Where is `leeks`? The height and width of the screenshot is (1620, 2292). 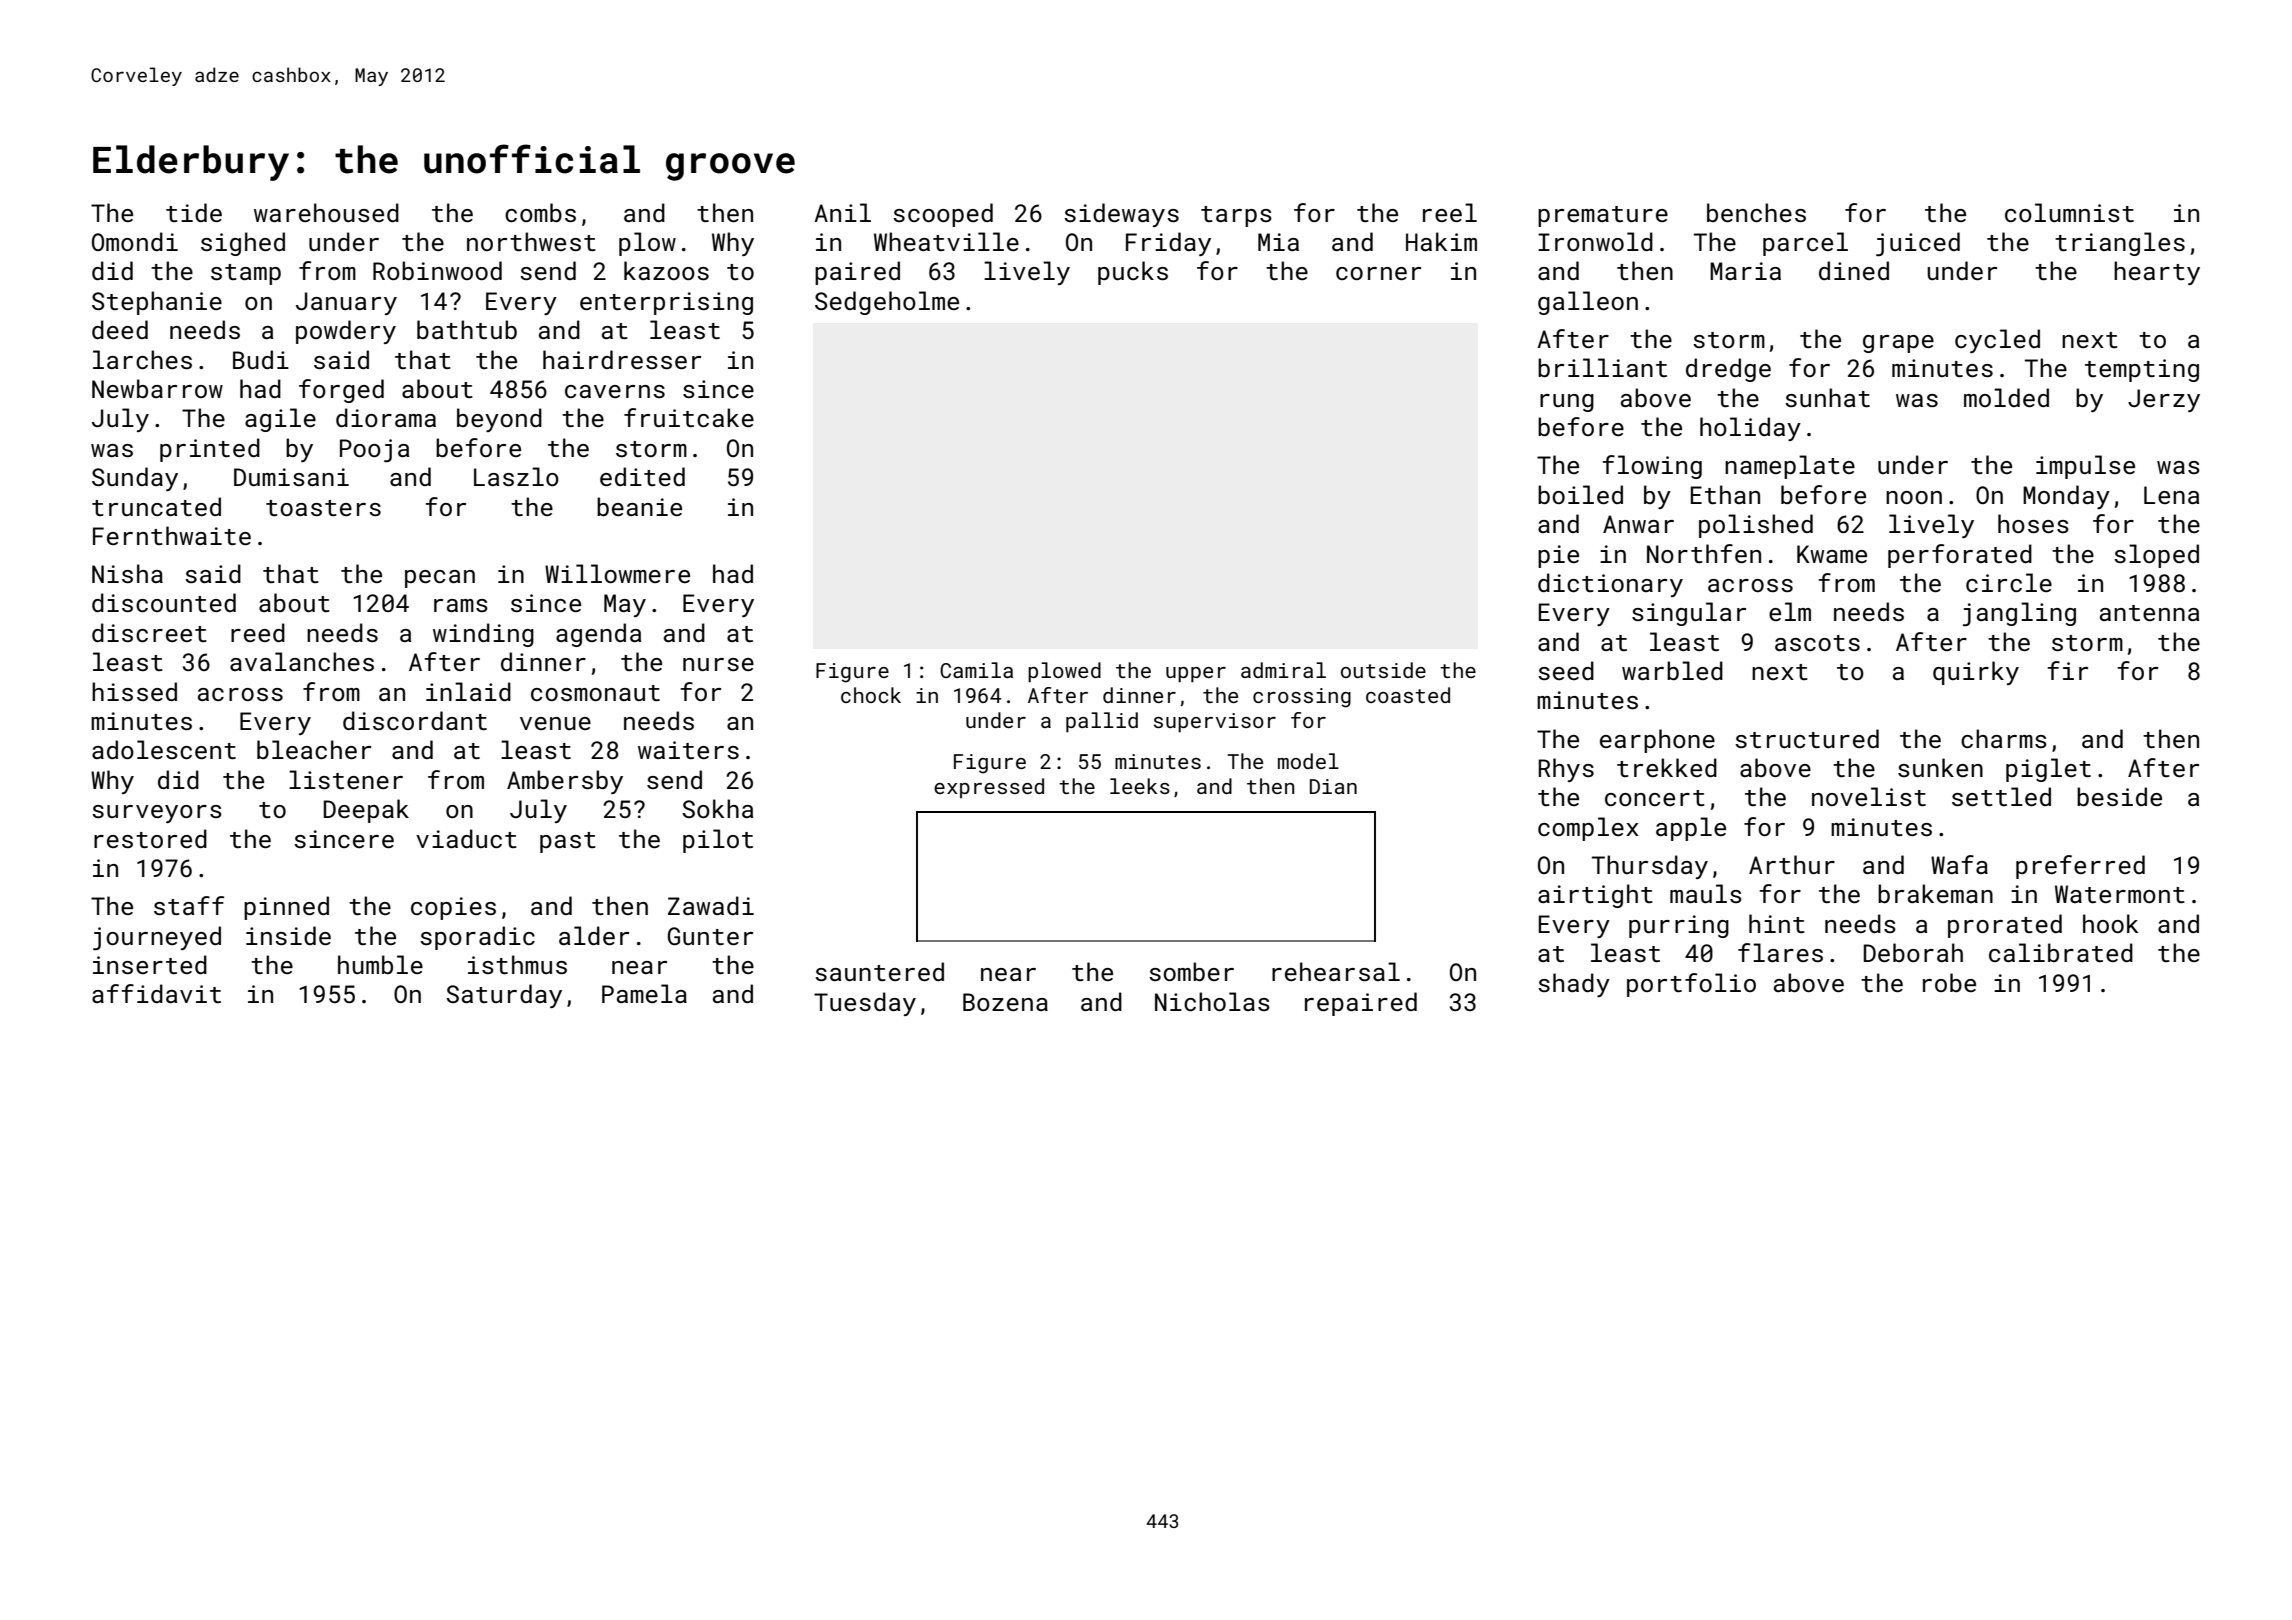
leeks is located at coordinates (1140, 786).
